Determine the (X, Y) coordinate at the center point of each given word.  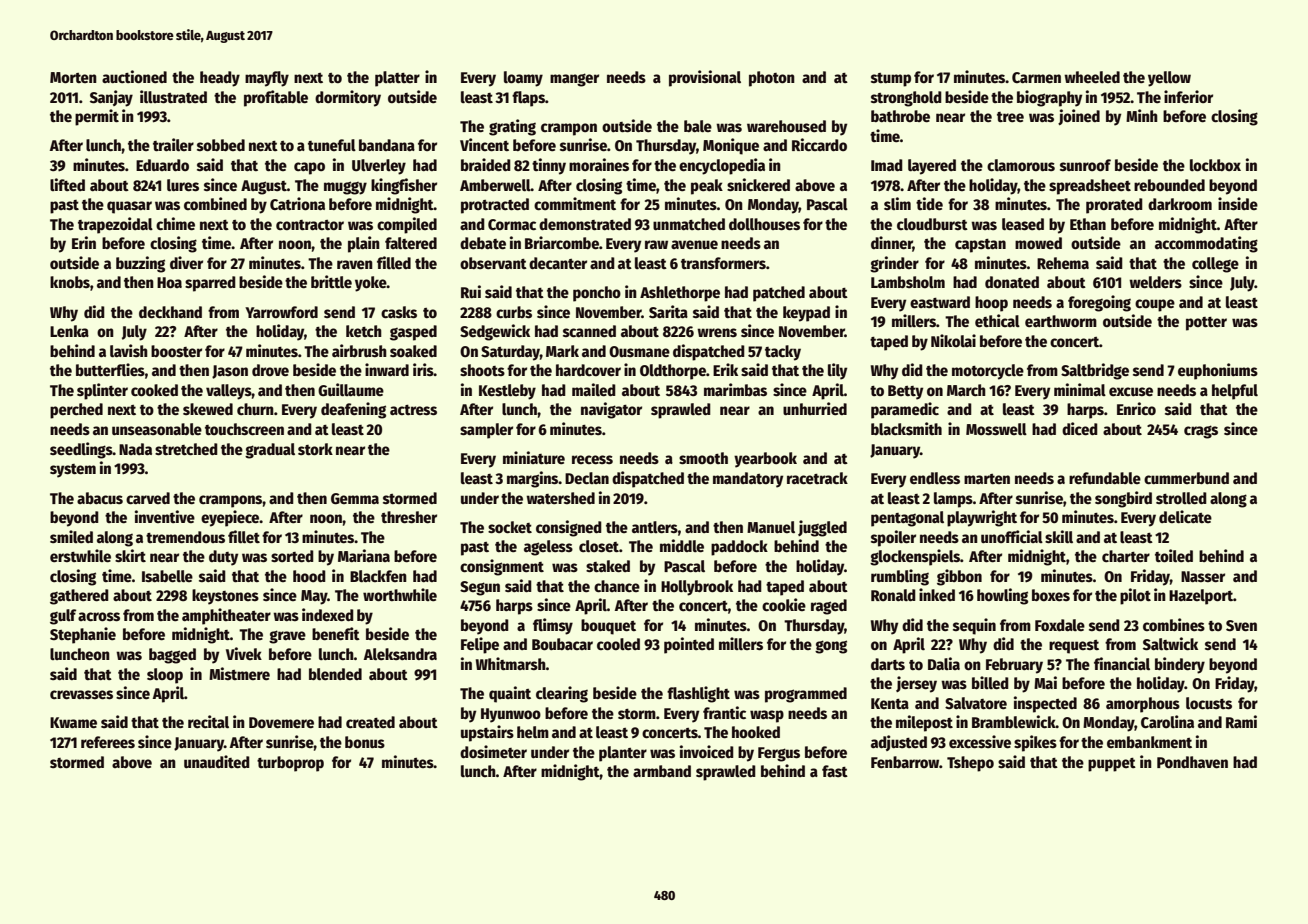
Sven (1241, 626)
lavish (129, 350)
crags (1201, 432)
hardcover (588, 370)
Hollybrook (697, 588)
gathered (79, 597)
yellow (1169, 79)
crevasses (81, 695)
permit (97, 117)
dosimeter (493, 752)
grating (512, 127)
